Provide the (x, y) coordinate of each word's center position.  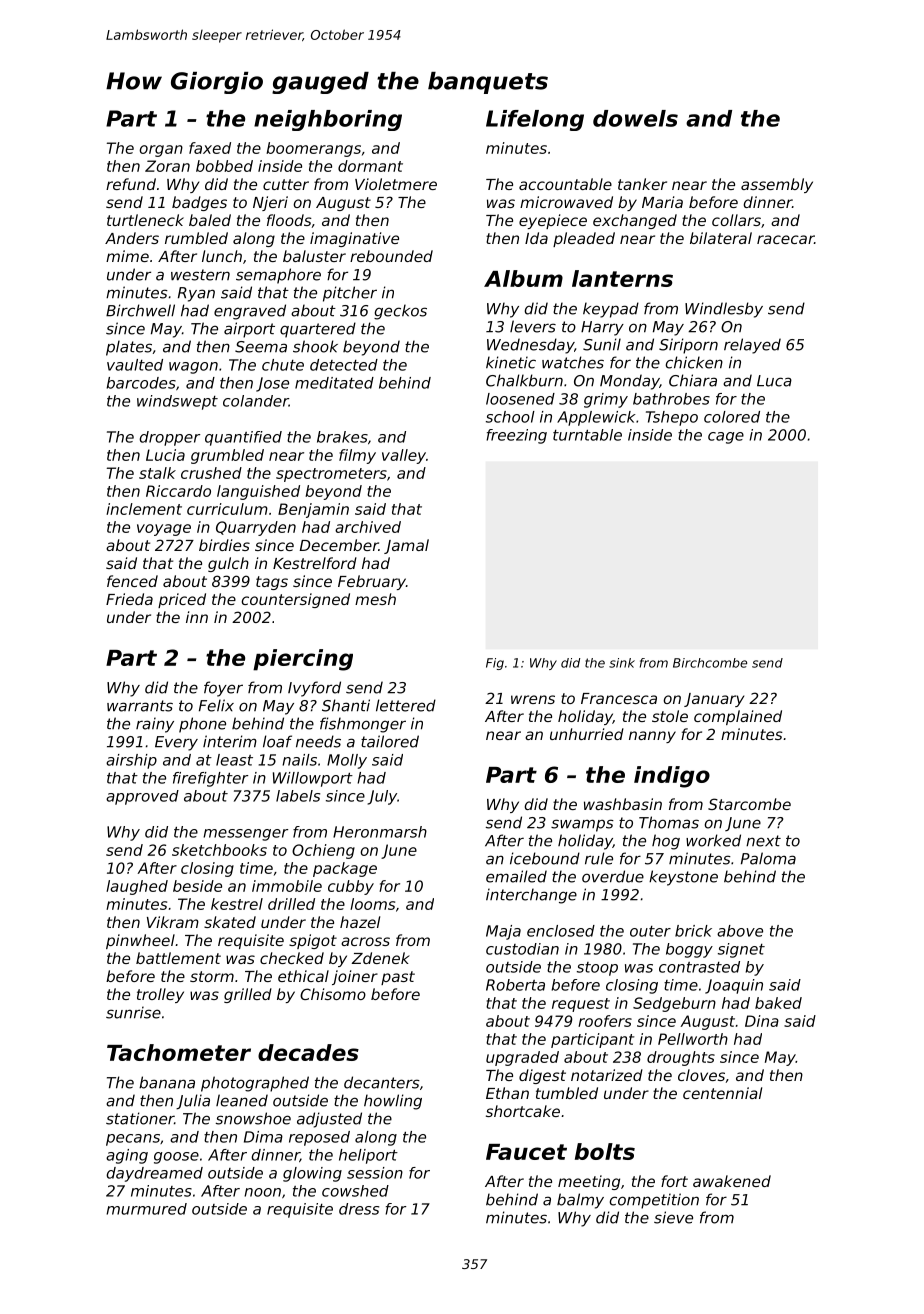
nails (299, 760)
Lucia (165, 455)
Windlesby (724, 310)
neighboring (328, 120)
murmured (146, 1209)
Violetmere (396, 184)
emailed (516, 876)
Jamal (406, 546)
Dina (762, 1021)
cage (726, 438)
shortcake (523, 1111)
